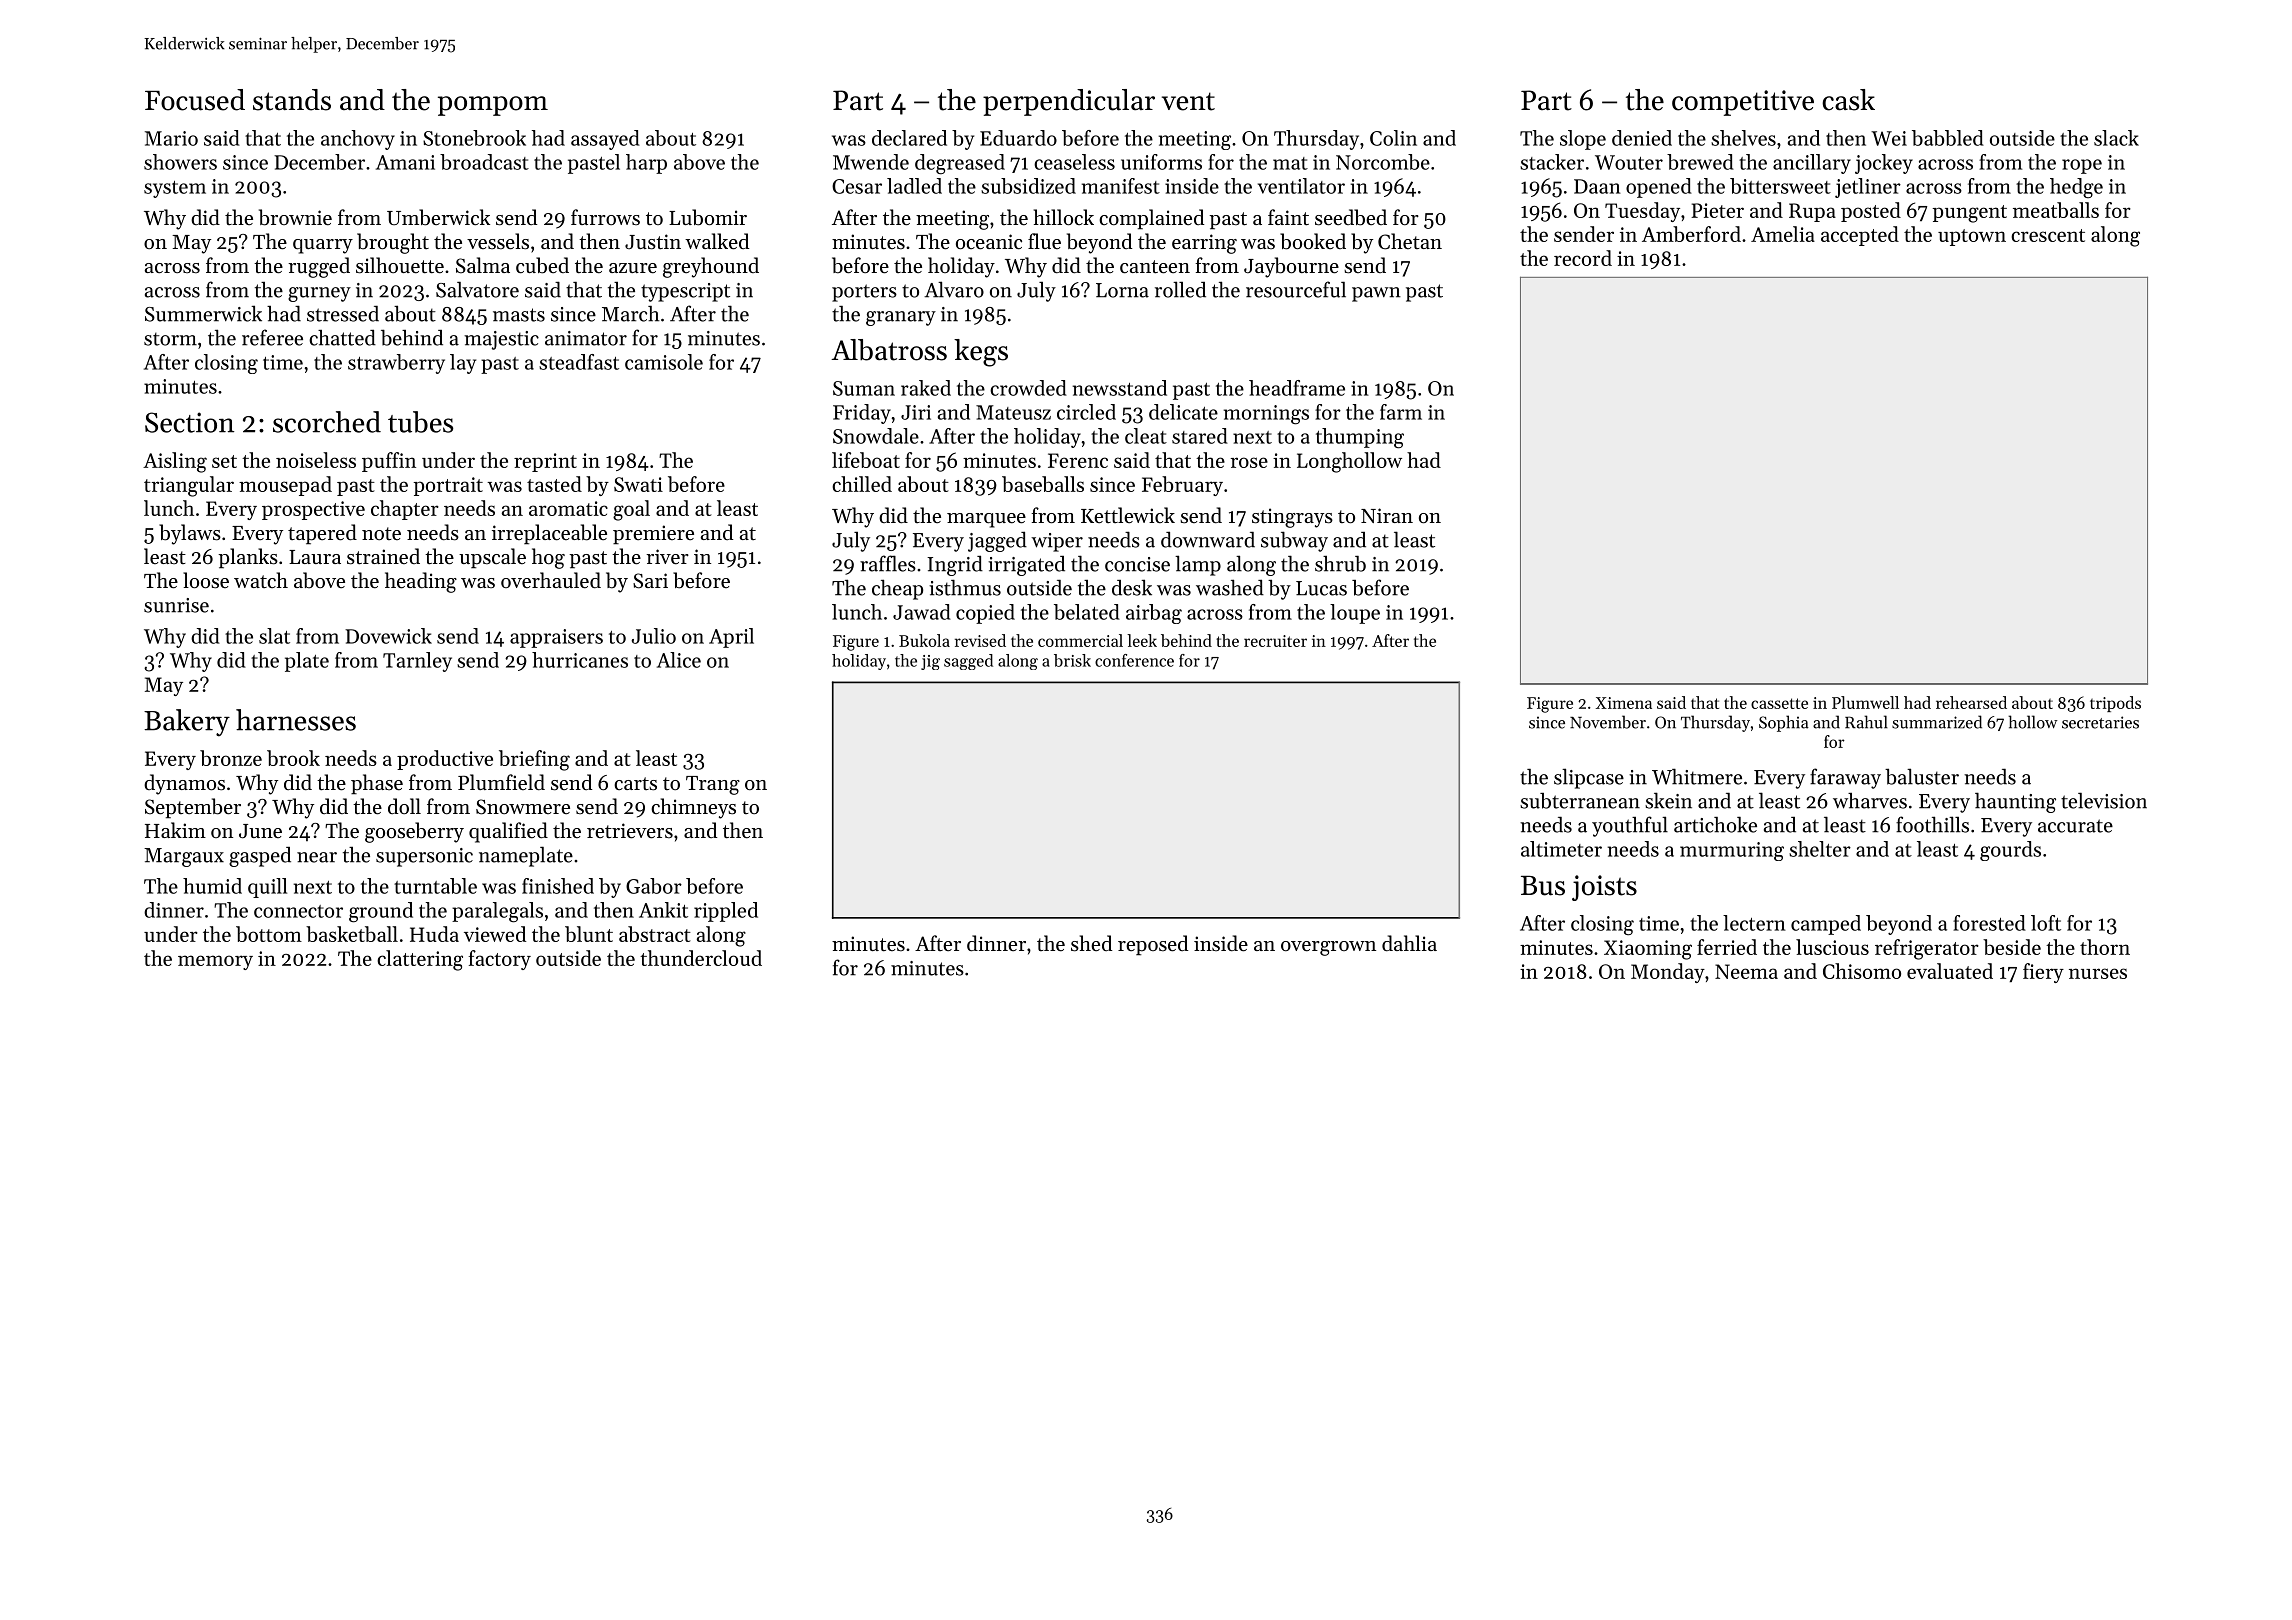 This screenshot has height=1620, width=2292. What do you see at coordinates (187, 723) in the screenshot?
I see `Bakery` at bounding box center [187, 723].
